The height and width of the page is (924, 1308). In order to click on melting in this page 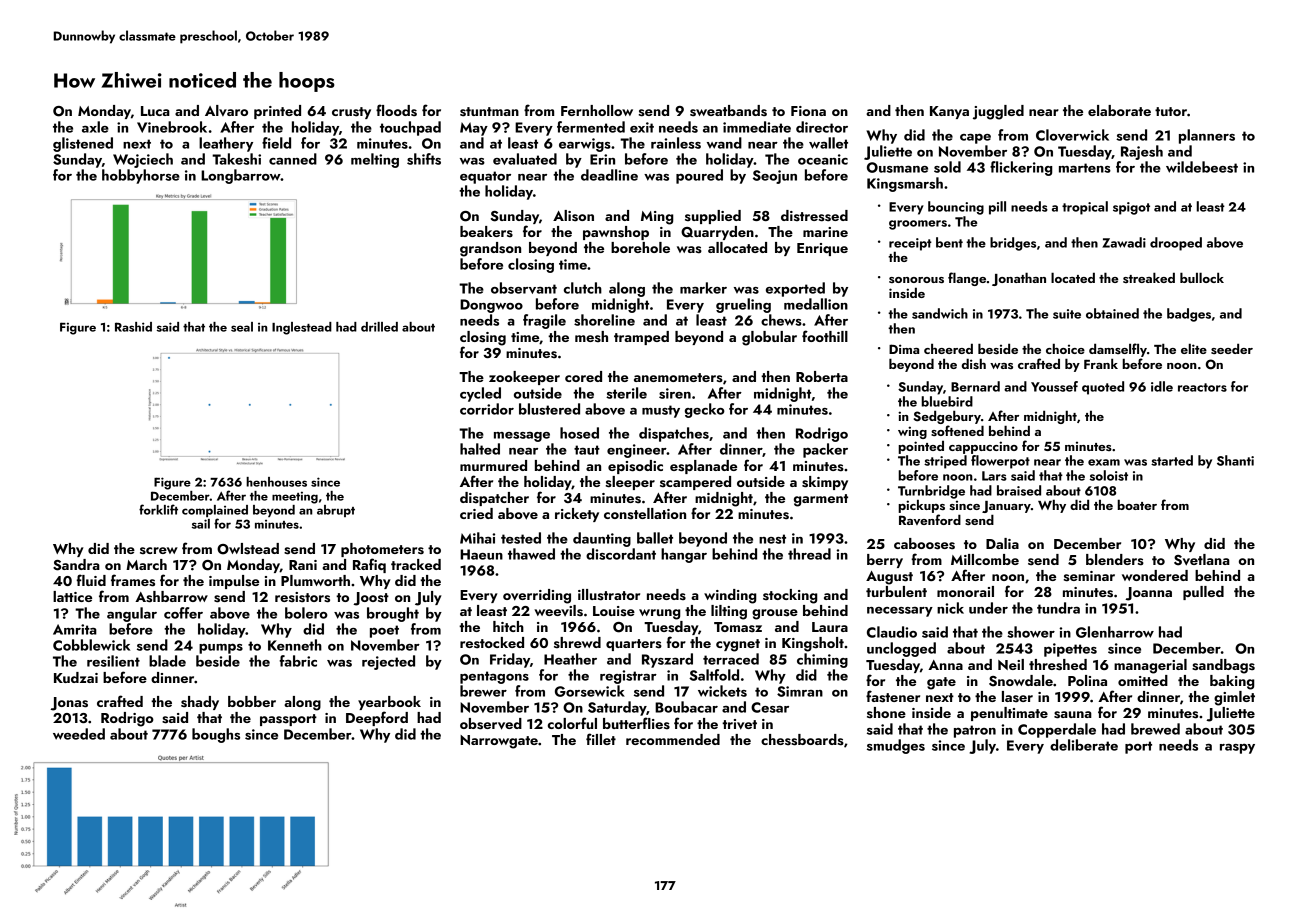, I will do `click(375, 160)`.
